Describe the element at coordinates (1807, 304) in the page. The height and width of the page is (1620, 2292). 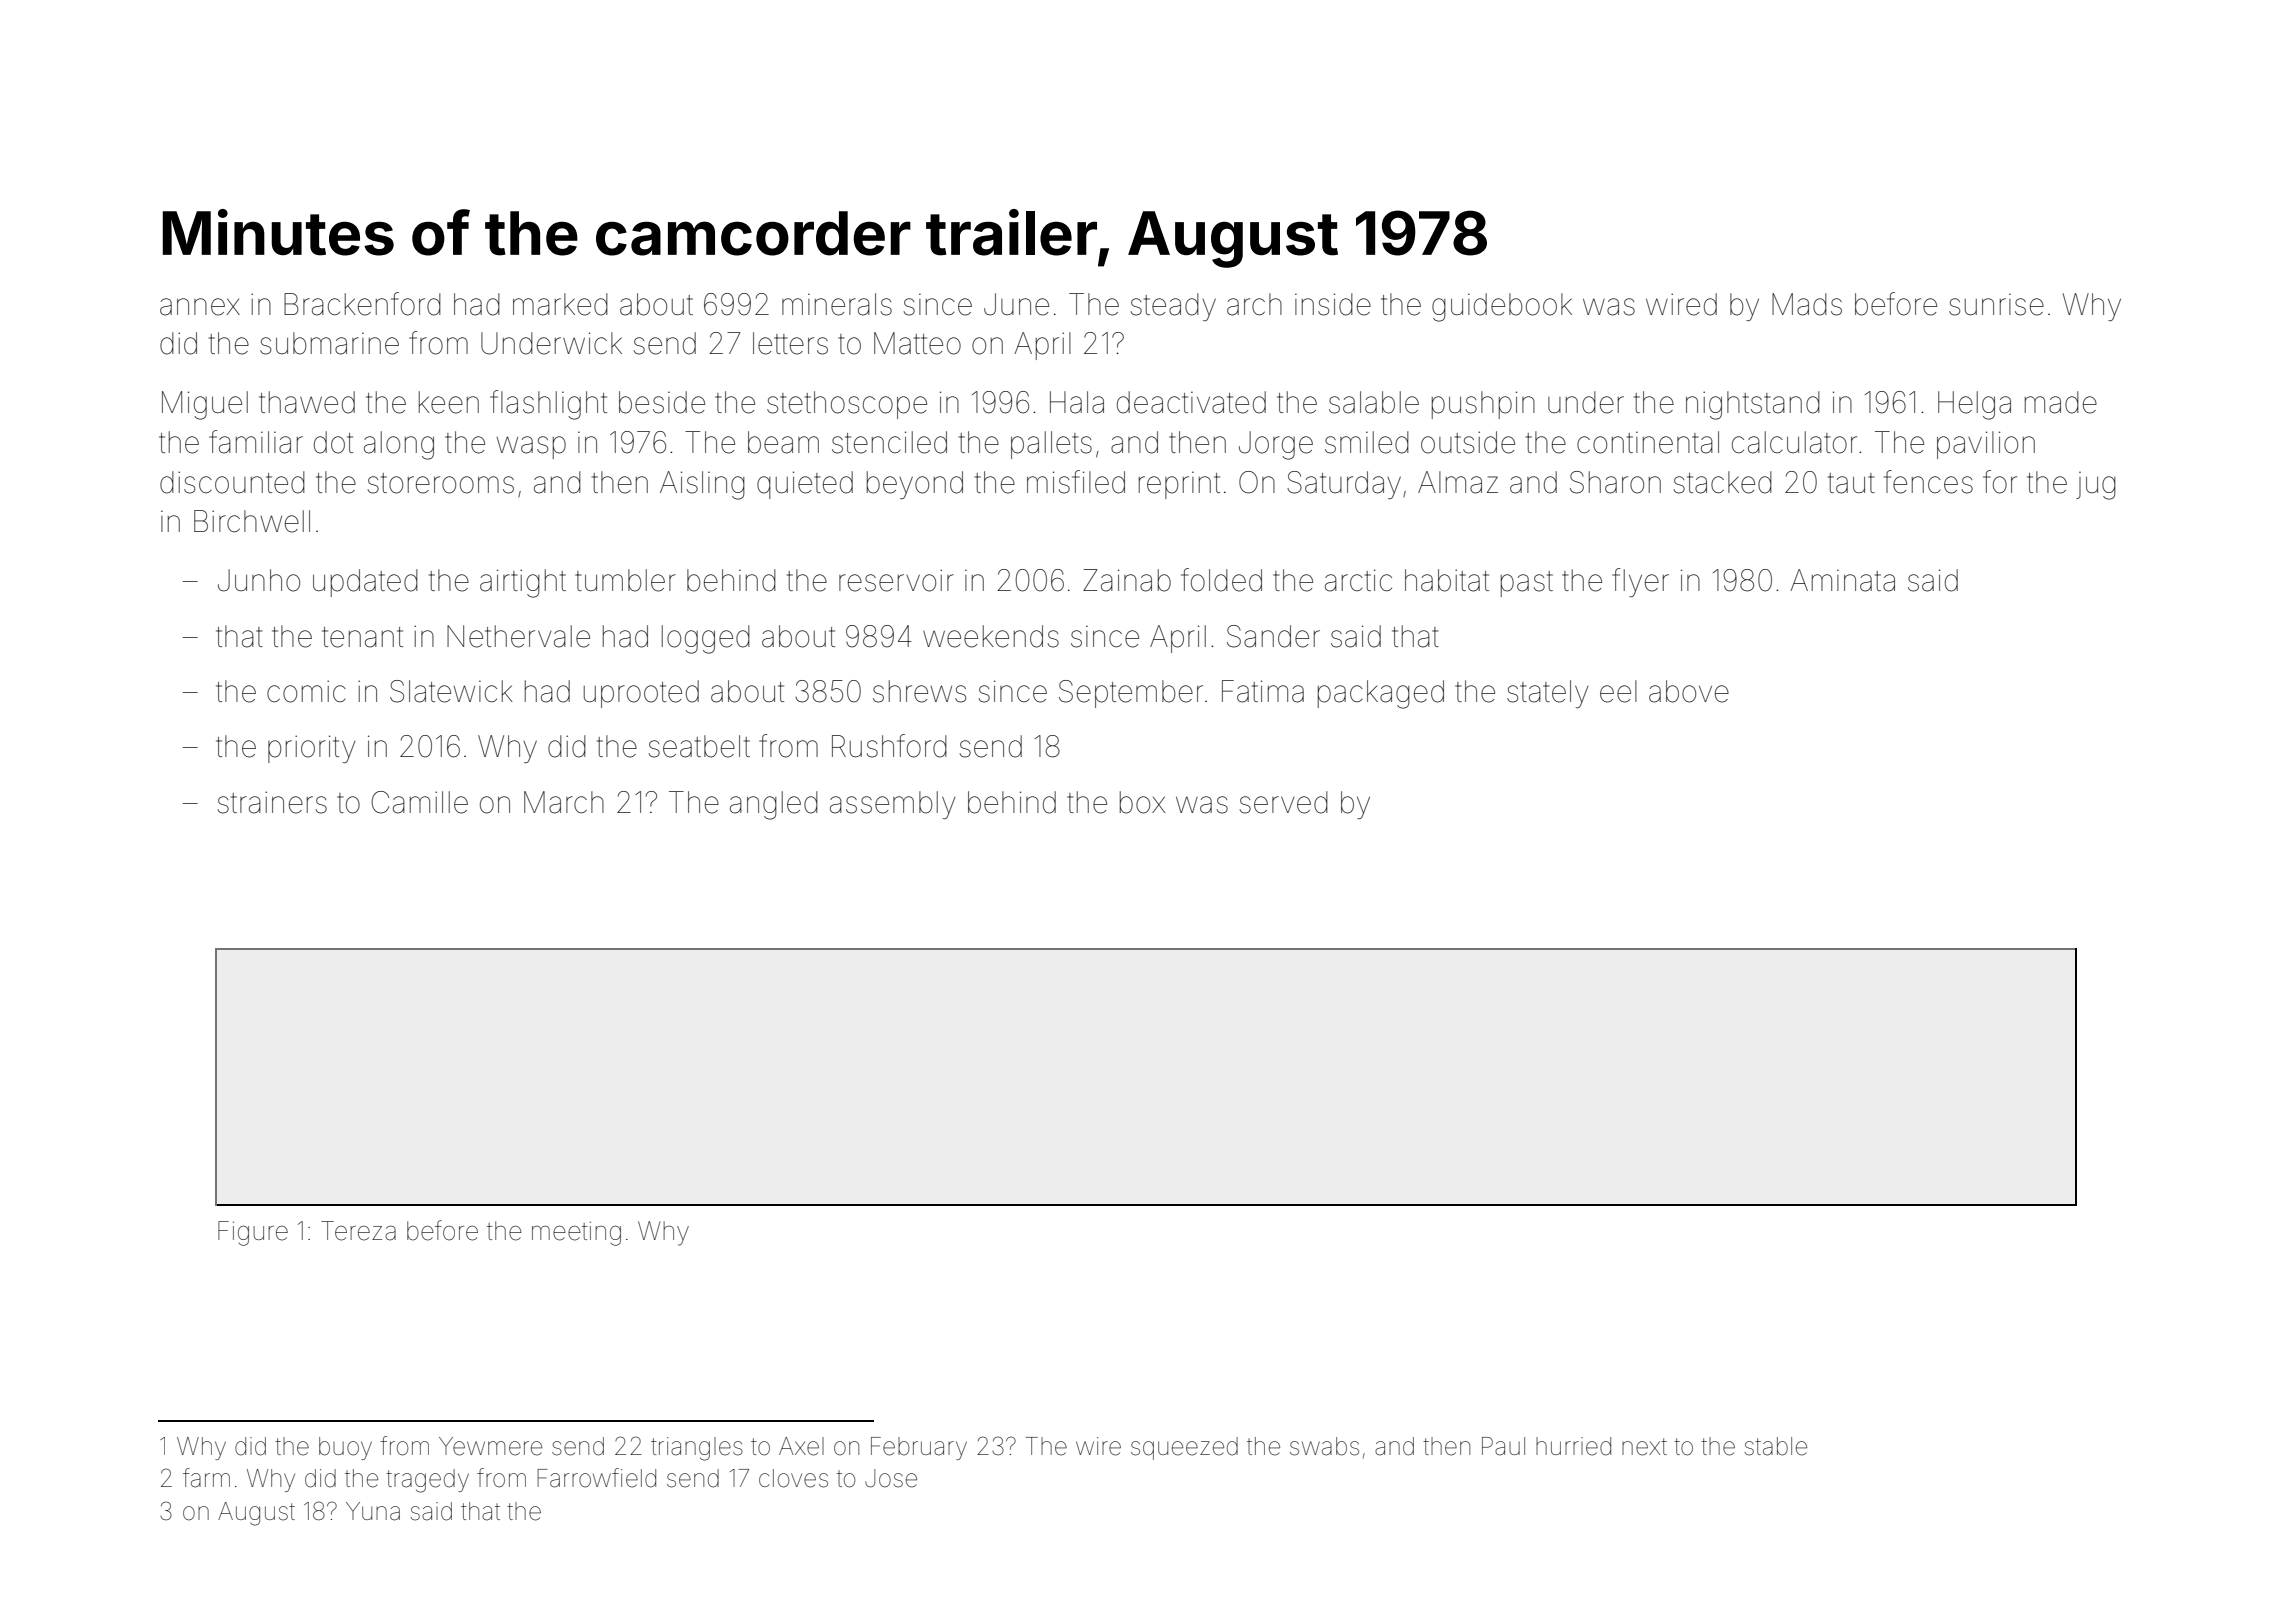
I see `Mads` at that location.
